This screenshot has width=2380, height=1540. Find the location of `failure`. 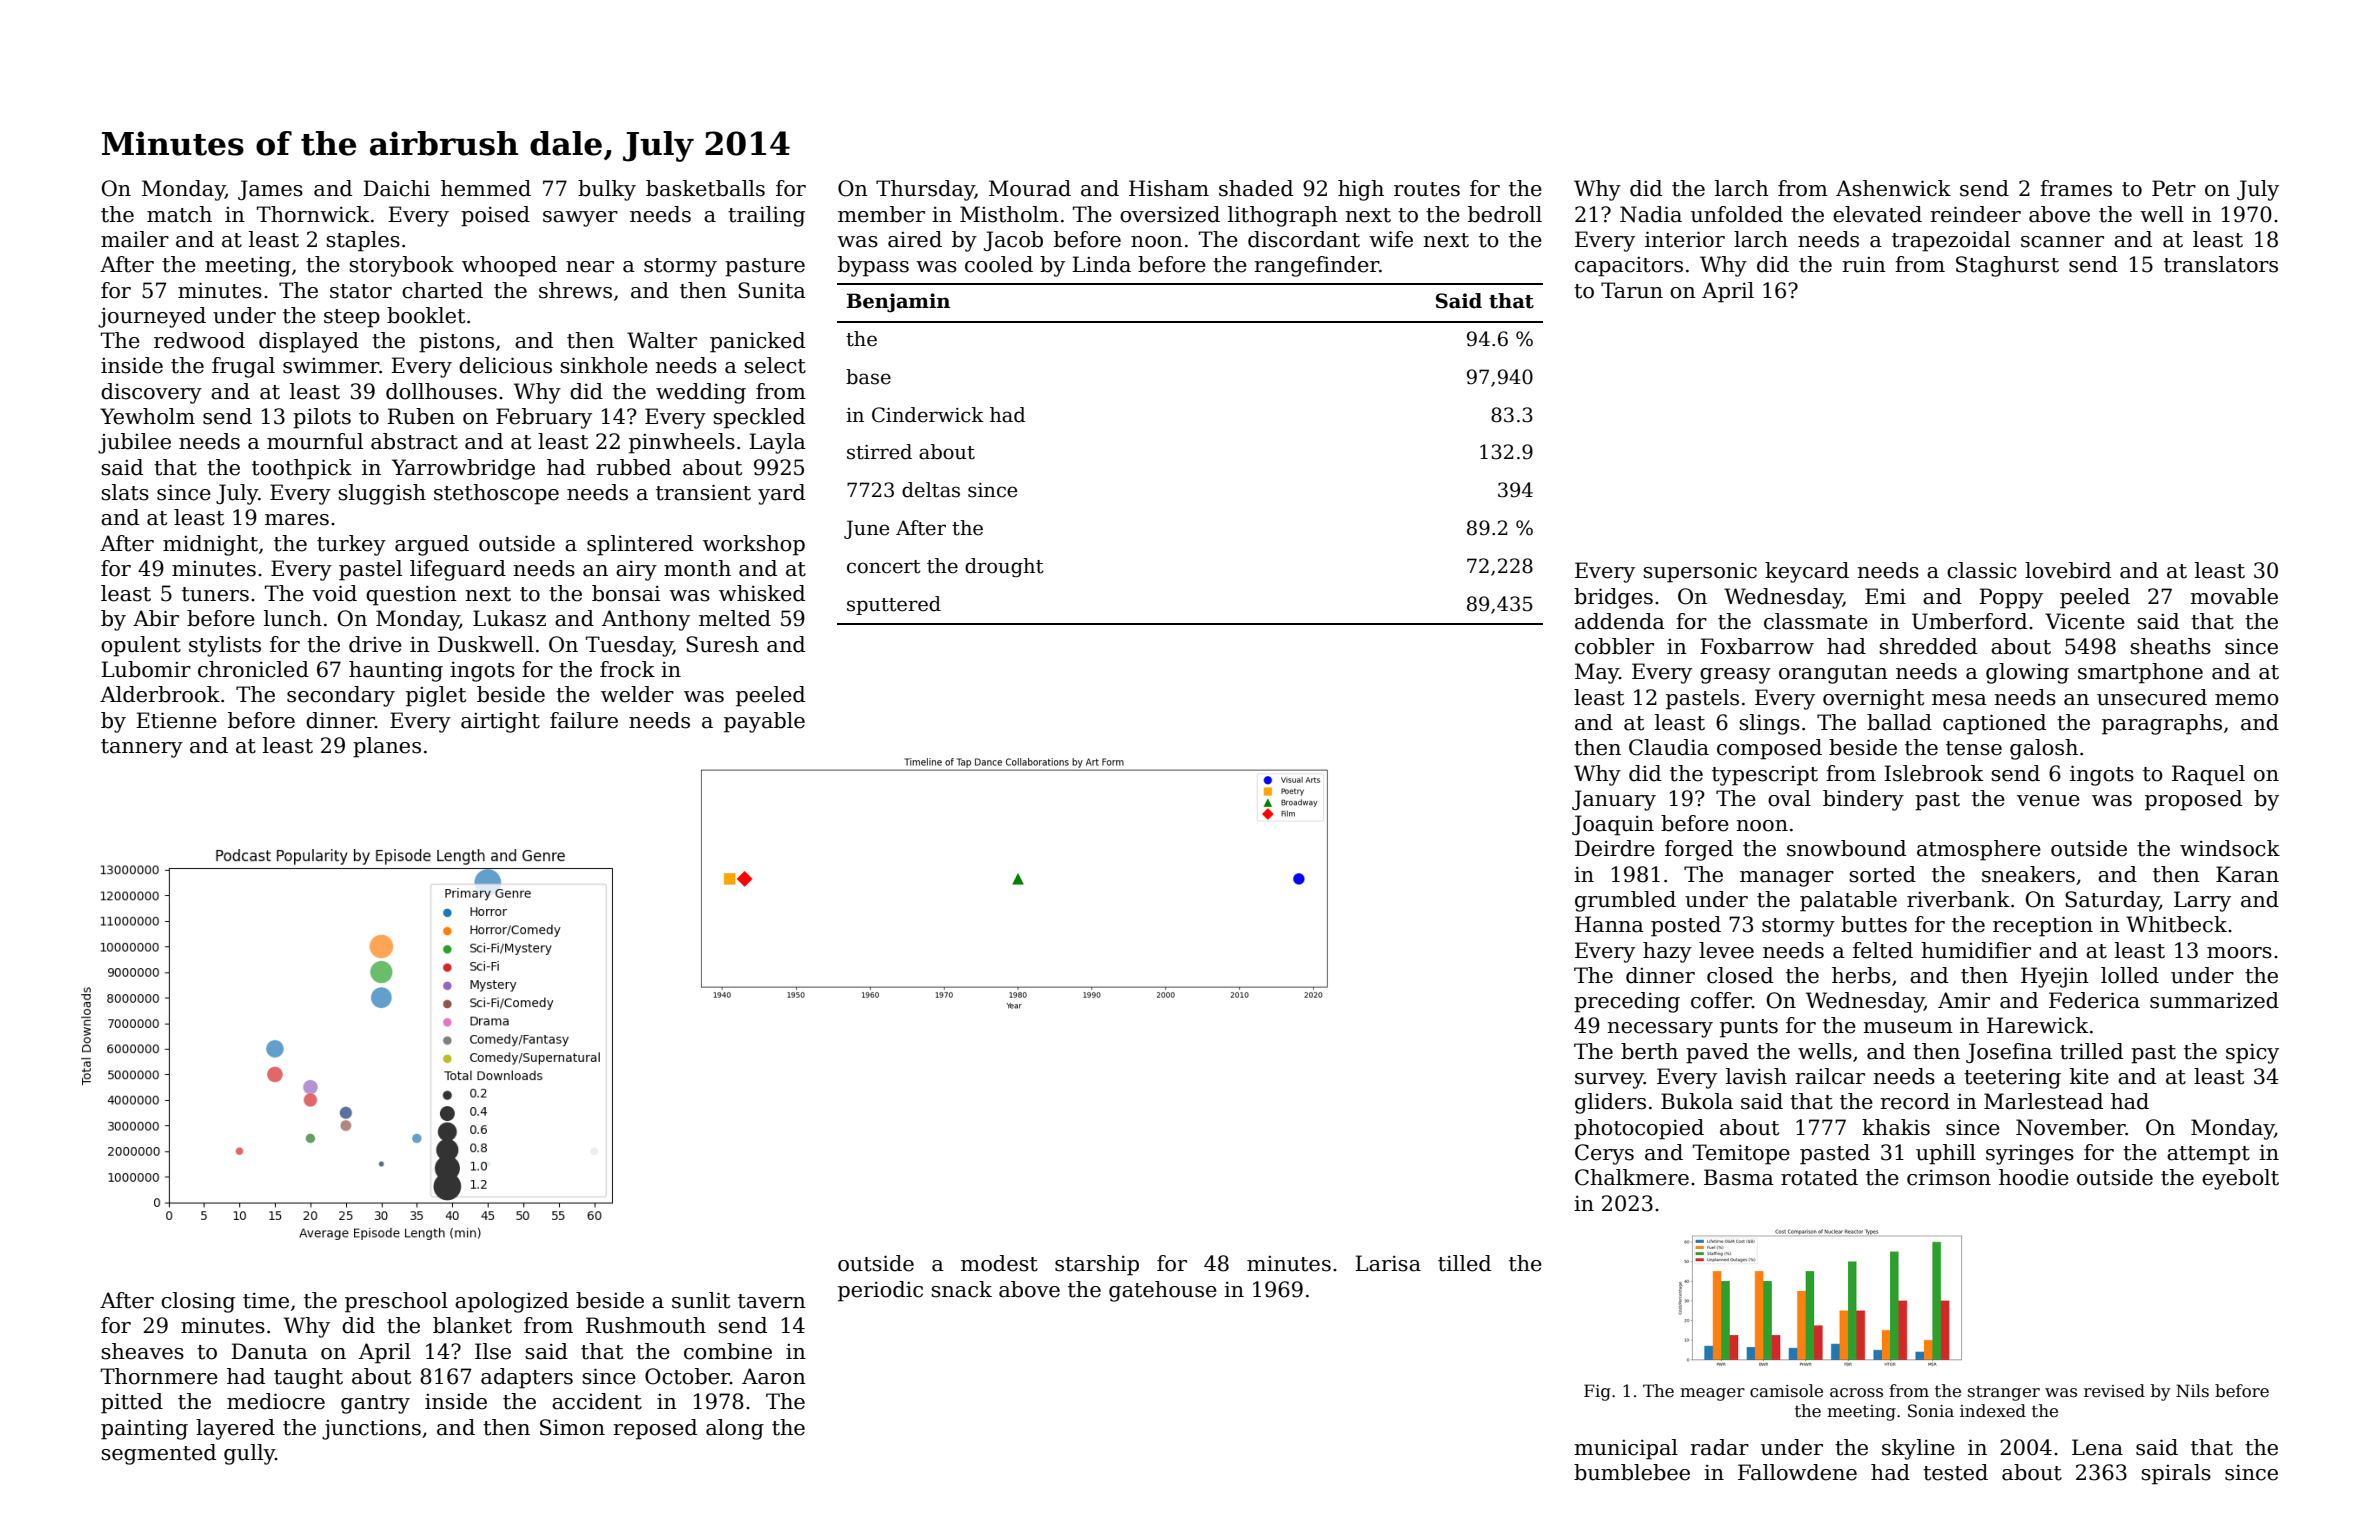

failure is located at coordinates (584, 720).
